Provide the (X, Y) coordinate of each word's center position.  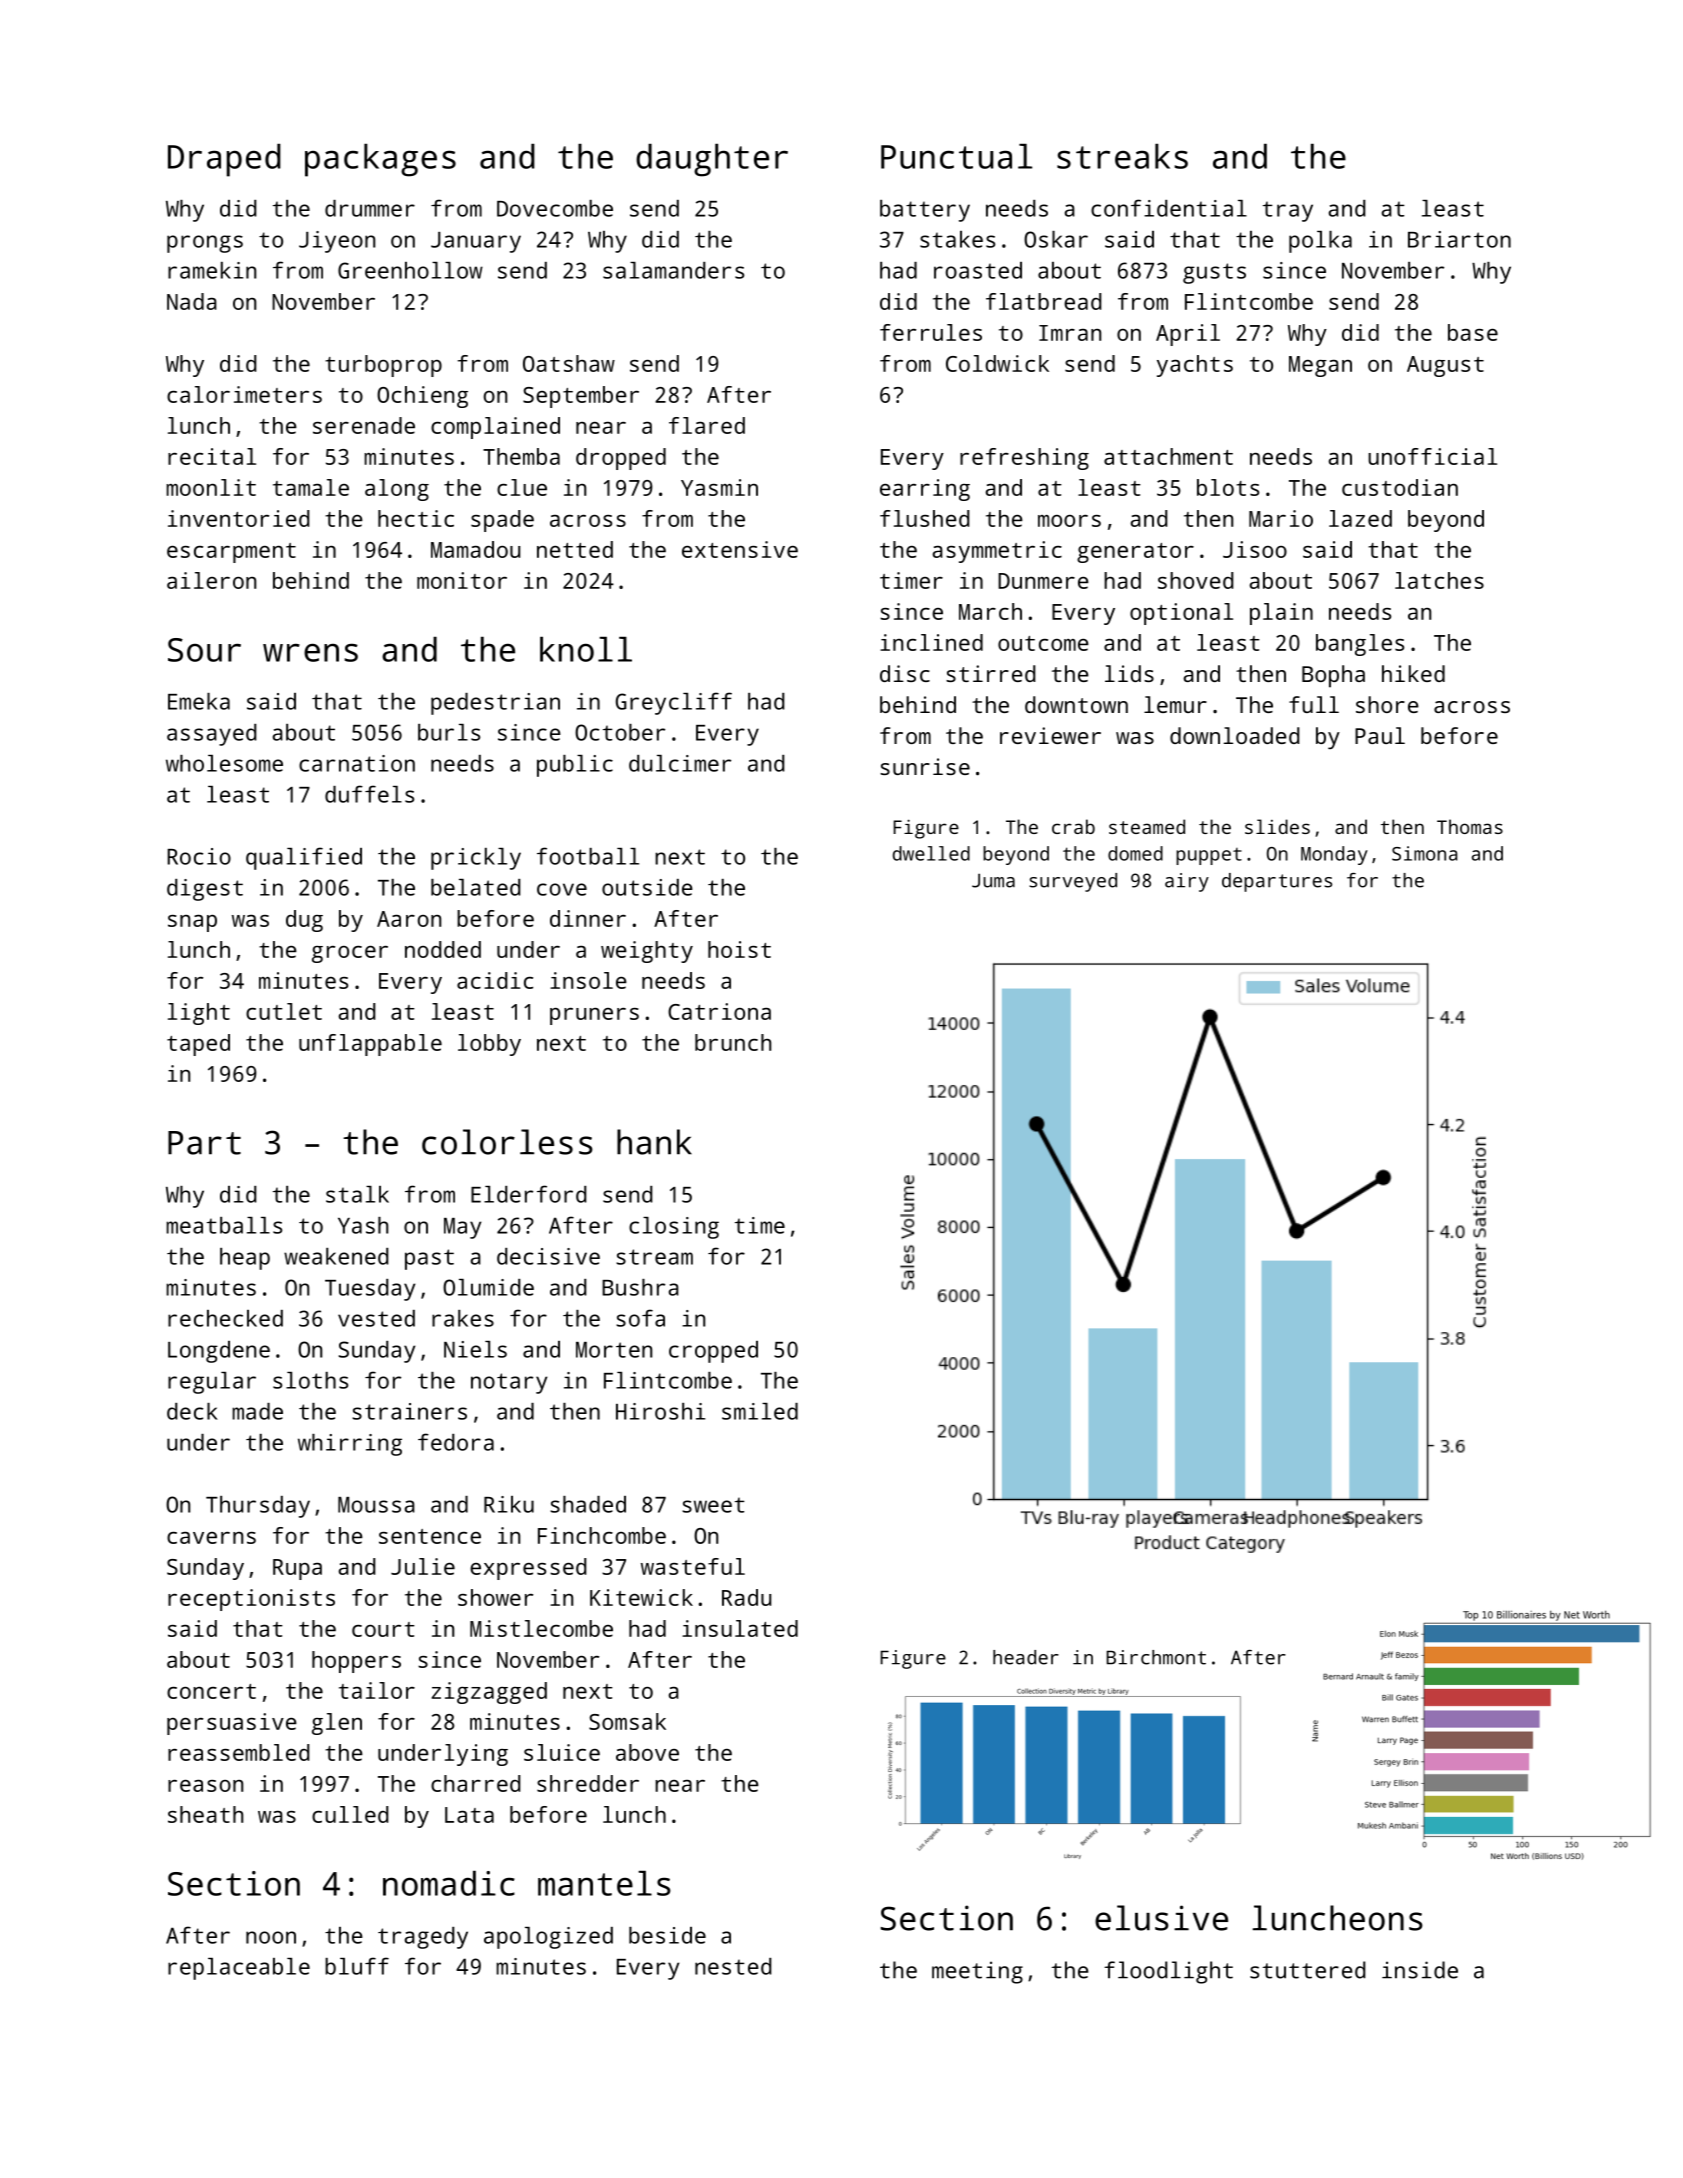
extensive (740, 549)
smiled (760, 1411)
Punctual (956, 156)
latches (1439, 580)
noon (271, 1937)
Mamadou (475, 549)
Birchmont (1156, 1657)
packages (380, 160)
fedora (456, 1442)
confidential (1169, 208)
